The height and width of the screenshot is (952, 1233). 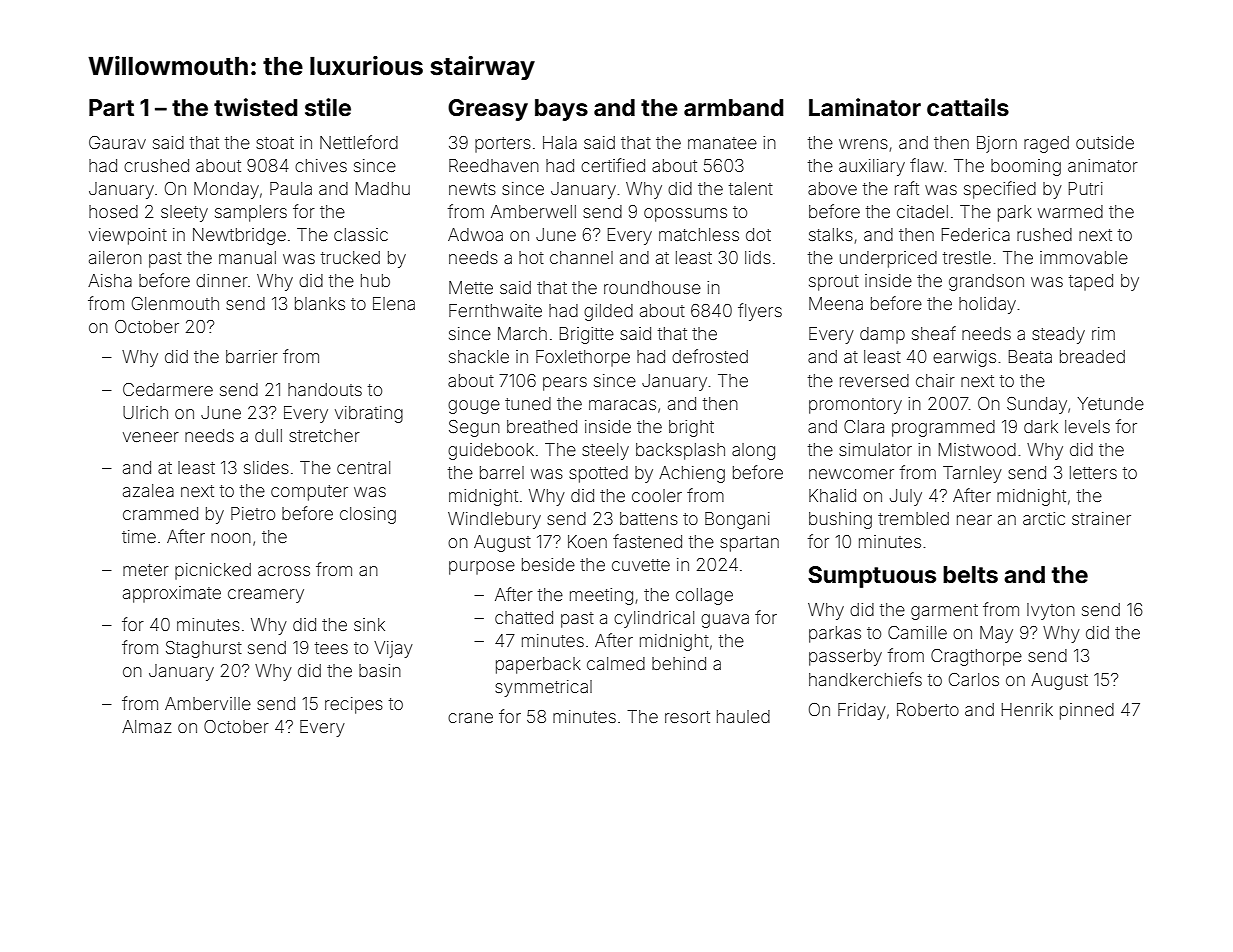 What do you see at coordinates (687, 717) in the screenshot?
I see `resort` at bounding box center [687, 717].
